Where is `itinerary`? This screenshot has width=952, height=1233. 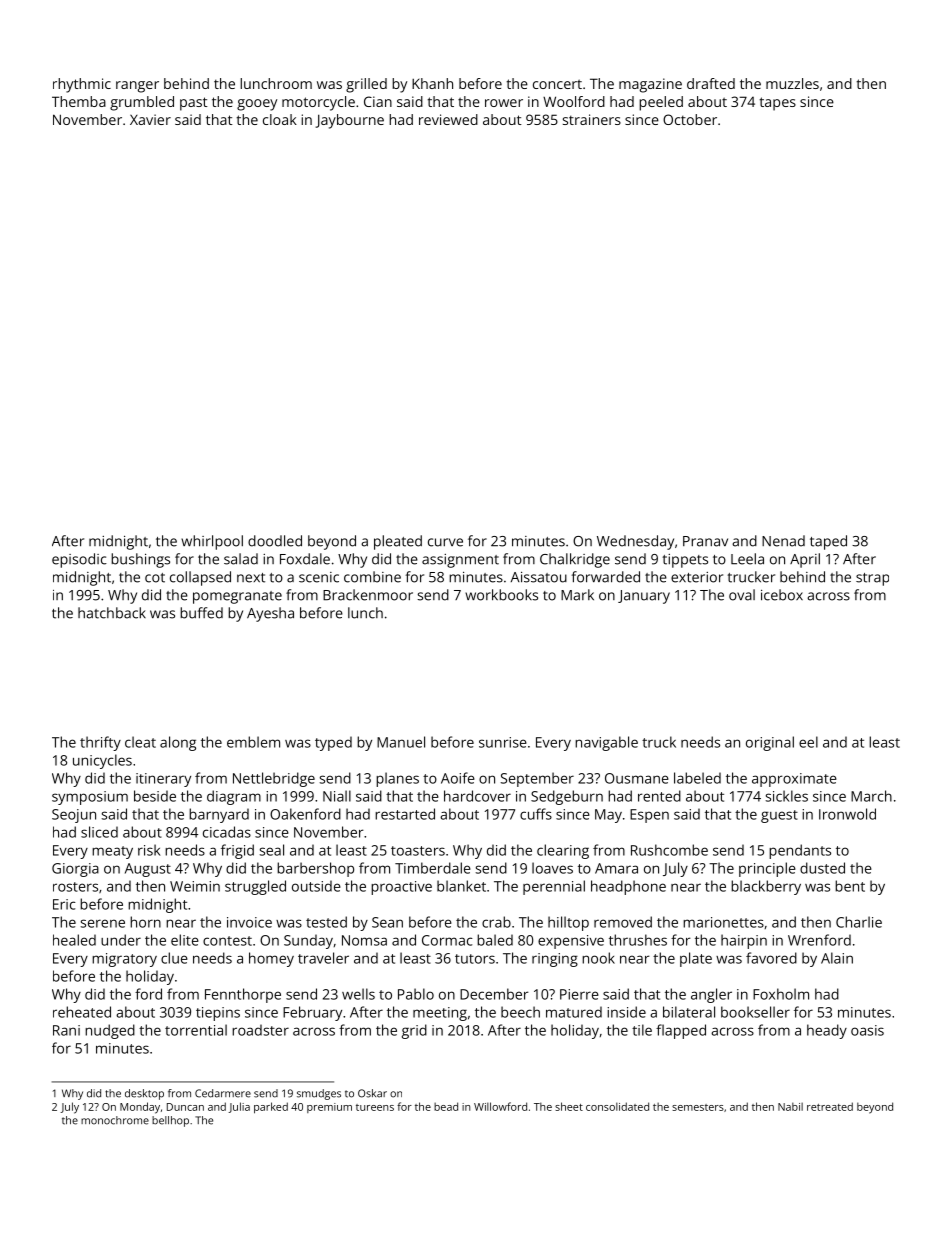
itinerary is located at coordinates (163, 780).
